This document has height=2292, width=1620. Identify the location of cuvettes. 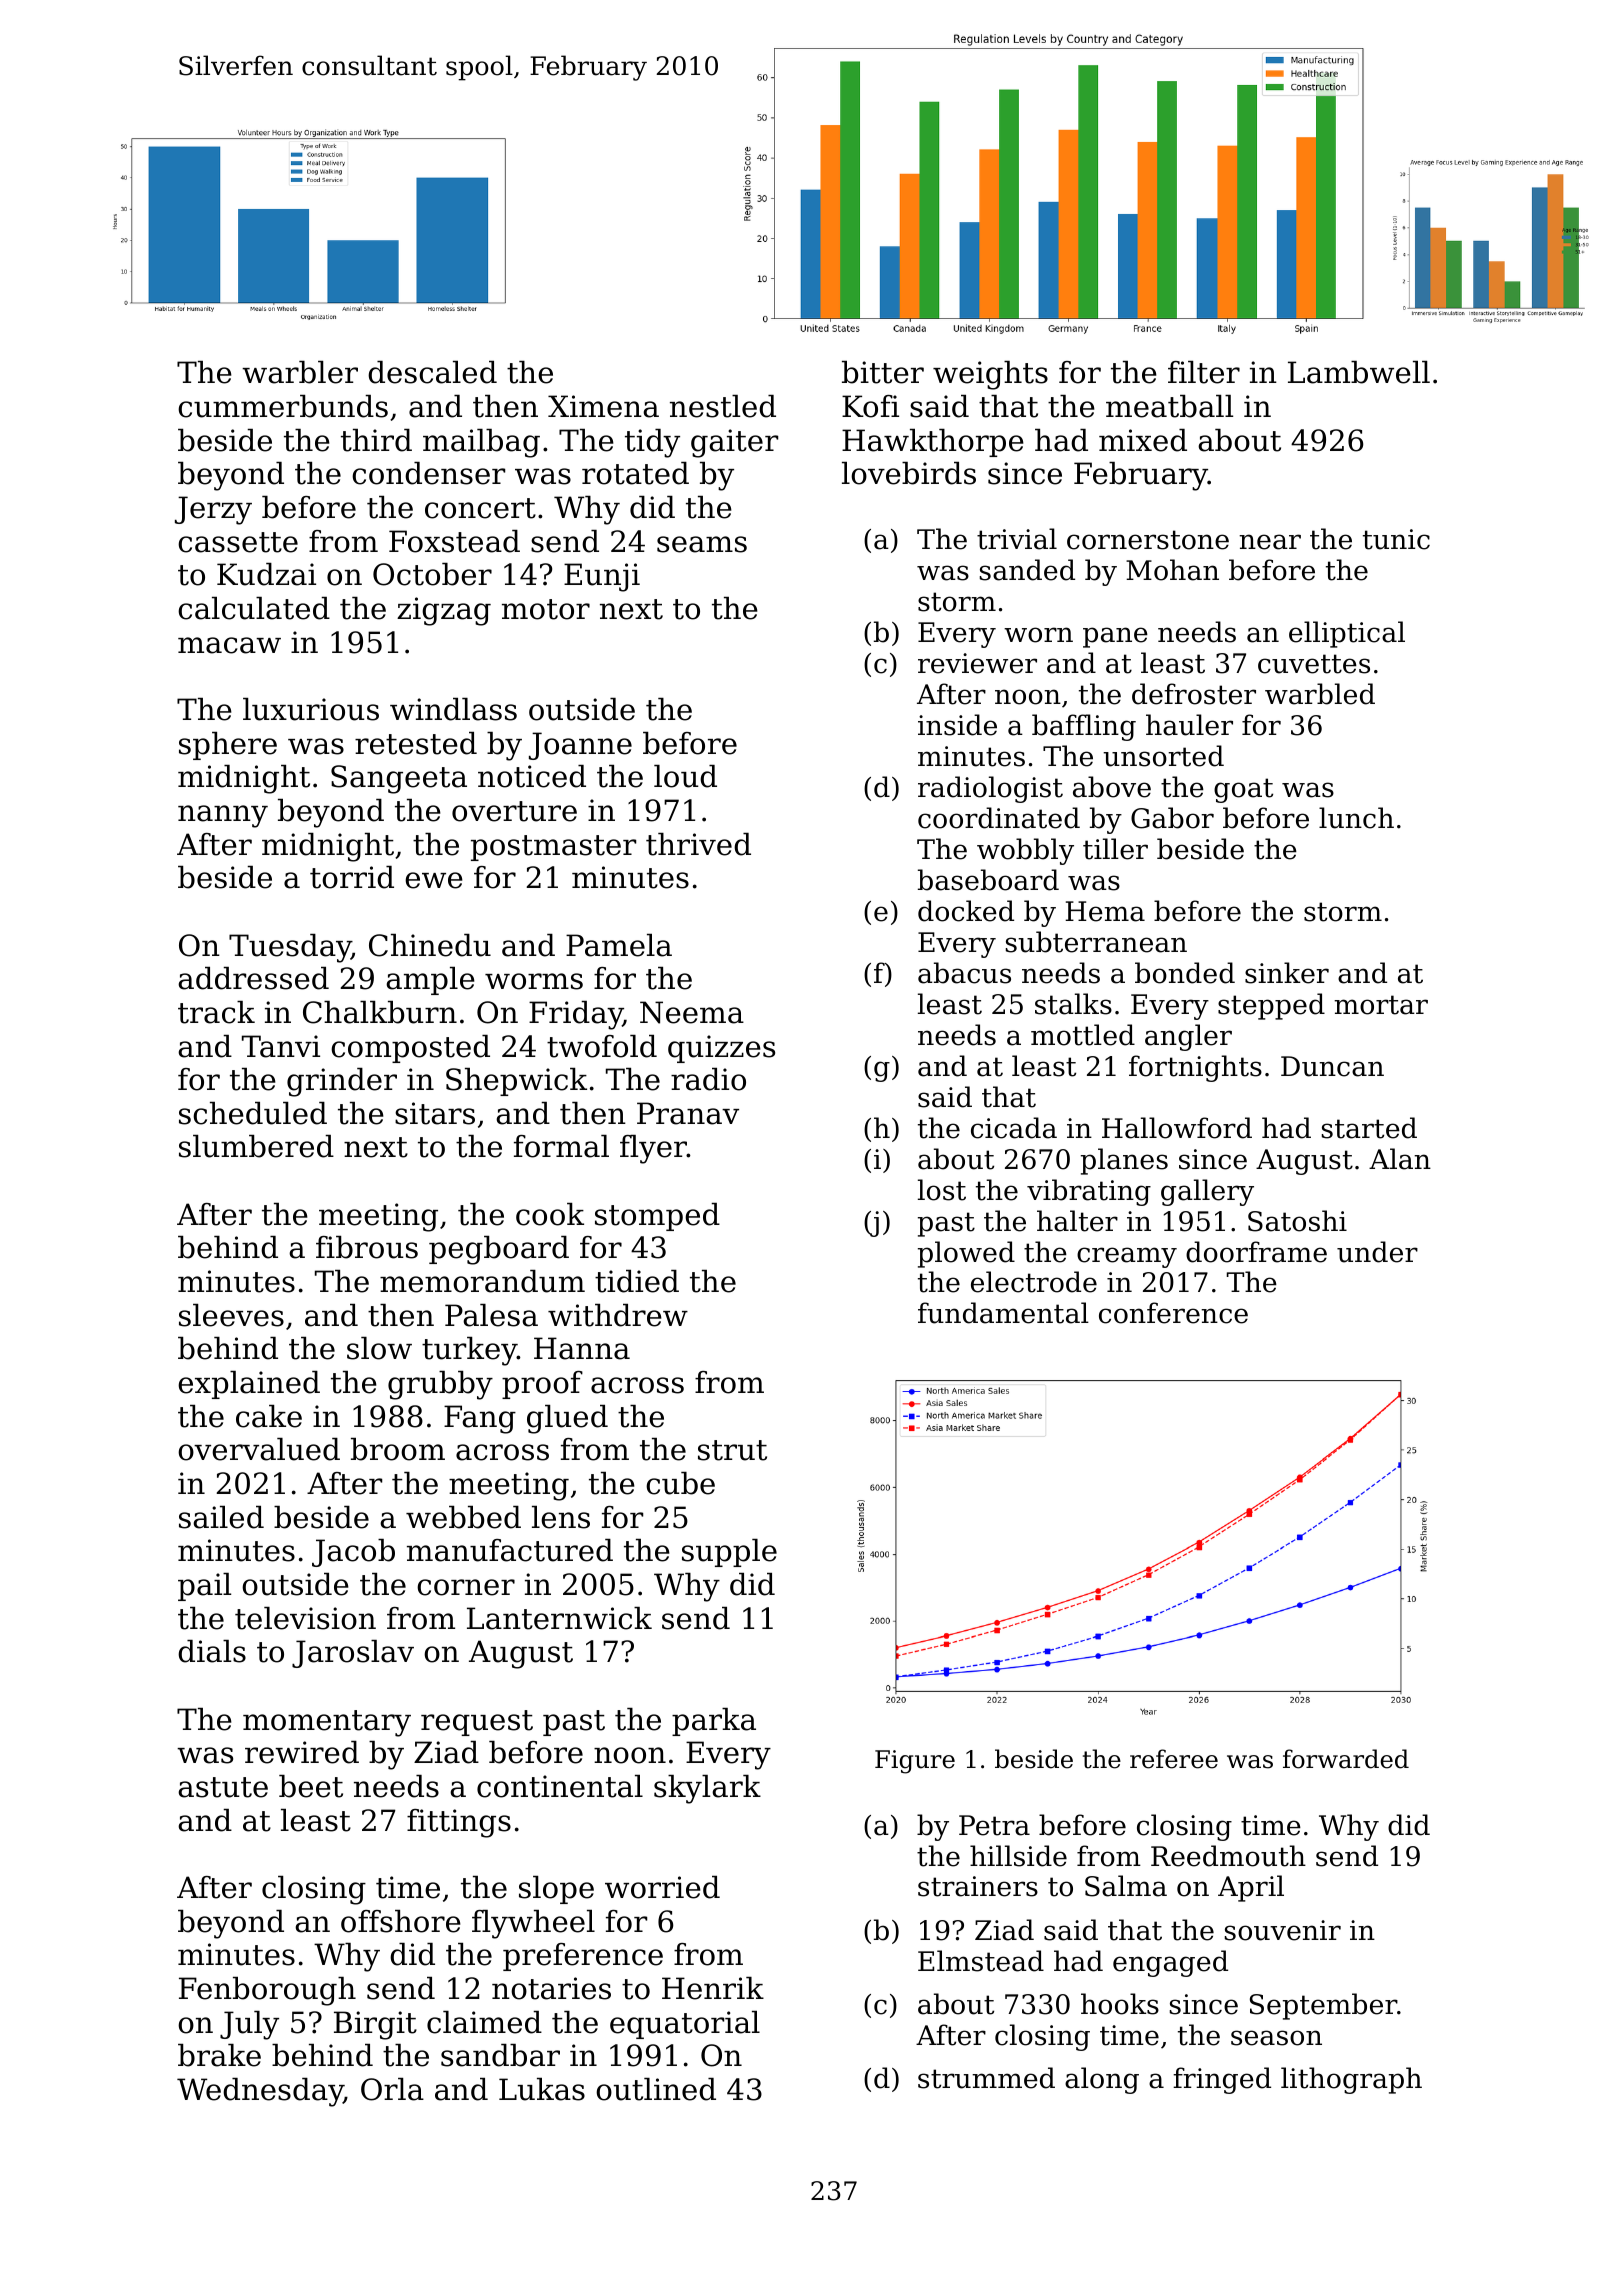
(1314, 664).
